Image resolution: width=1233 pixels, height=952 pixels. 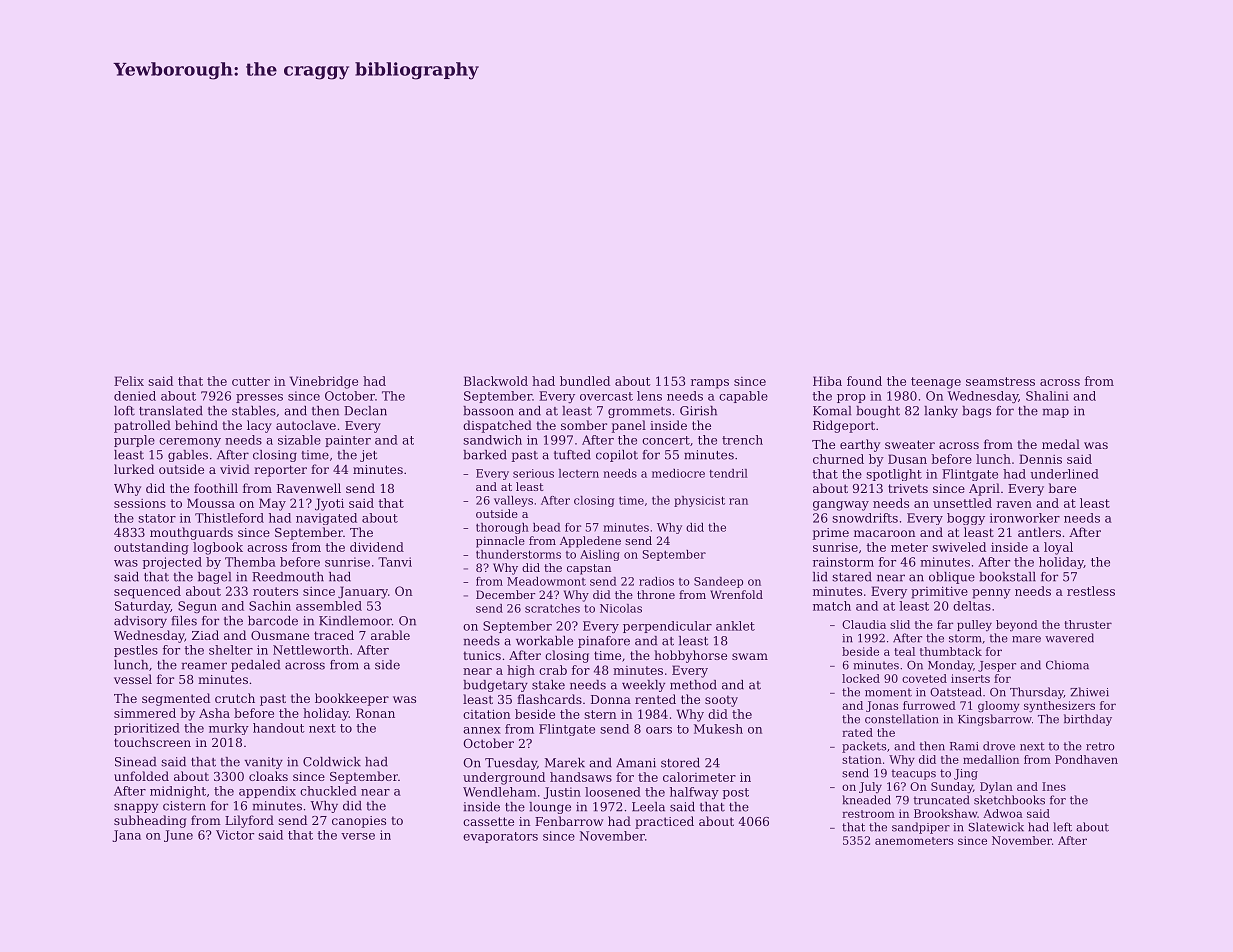 What do you see at coordinates (694, 793) in the document?
I see `halfway` at bounding box center [694, 793].
